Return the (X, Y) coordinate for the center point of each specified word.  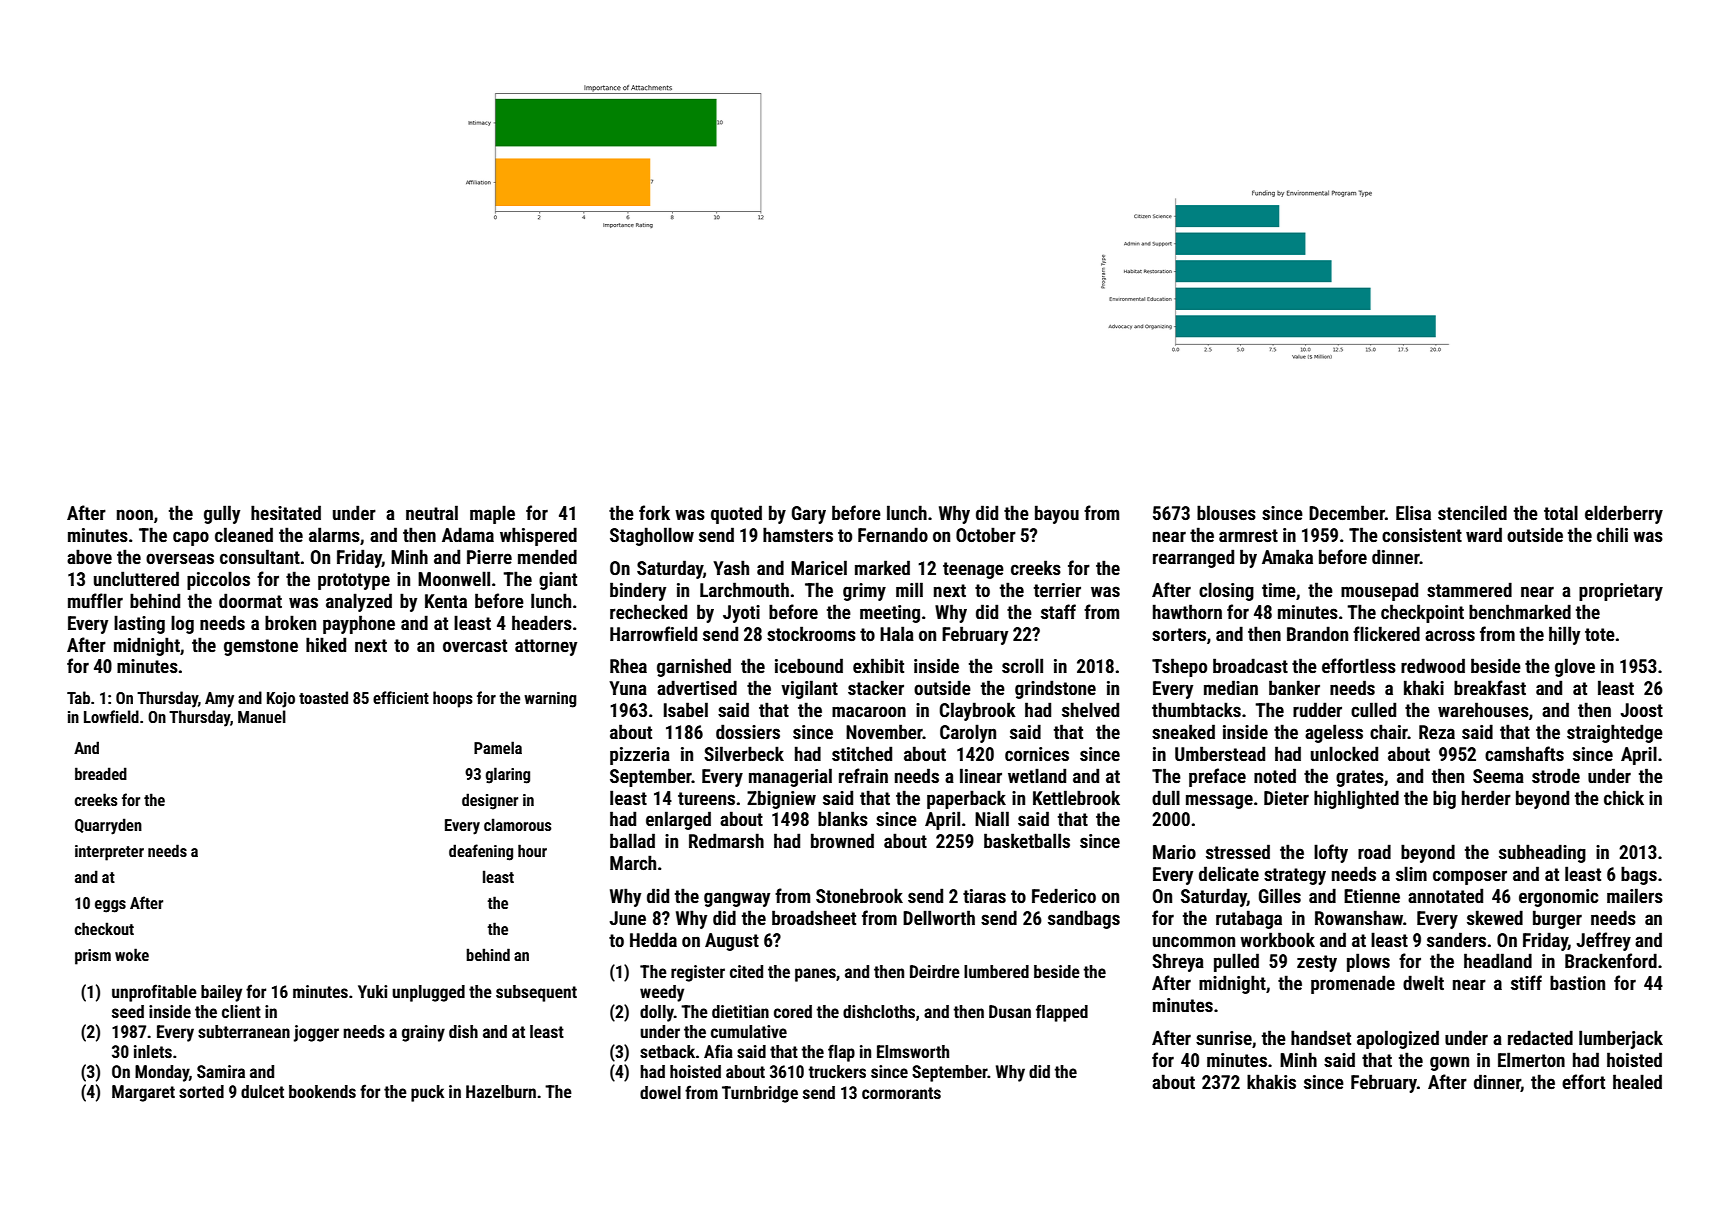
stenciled (1472, 512)
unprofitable (154, 993)
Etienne (1372, 896)
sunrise (1224, 1038)
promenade (1353, 984)
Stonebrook (859, 895)
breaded (101, 773)
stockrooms (811, 633)
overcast (475, 645)
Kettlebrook (1076, 797)
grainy (423, 1033)
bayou (1057, 514)
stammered (1469, 589)
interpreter (109, 853)
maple (492, 514)
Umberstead (1220, 753)
